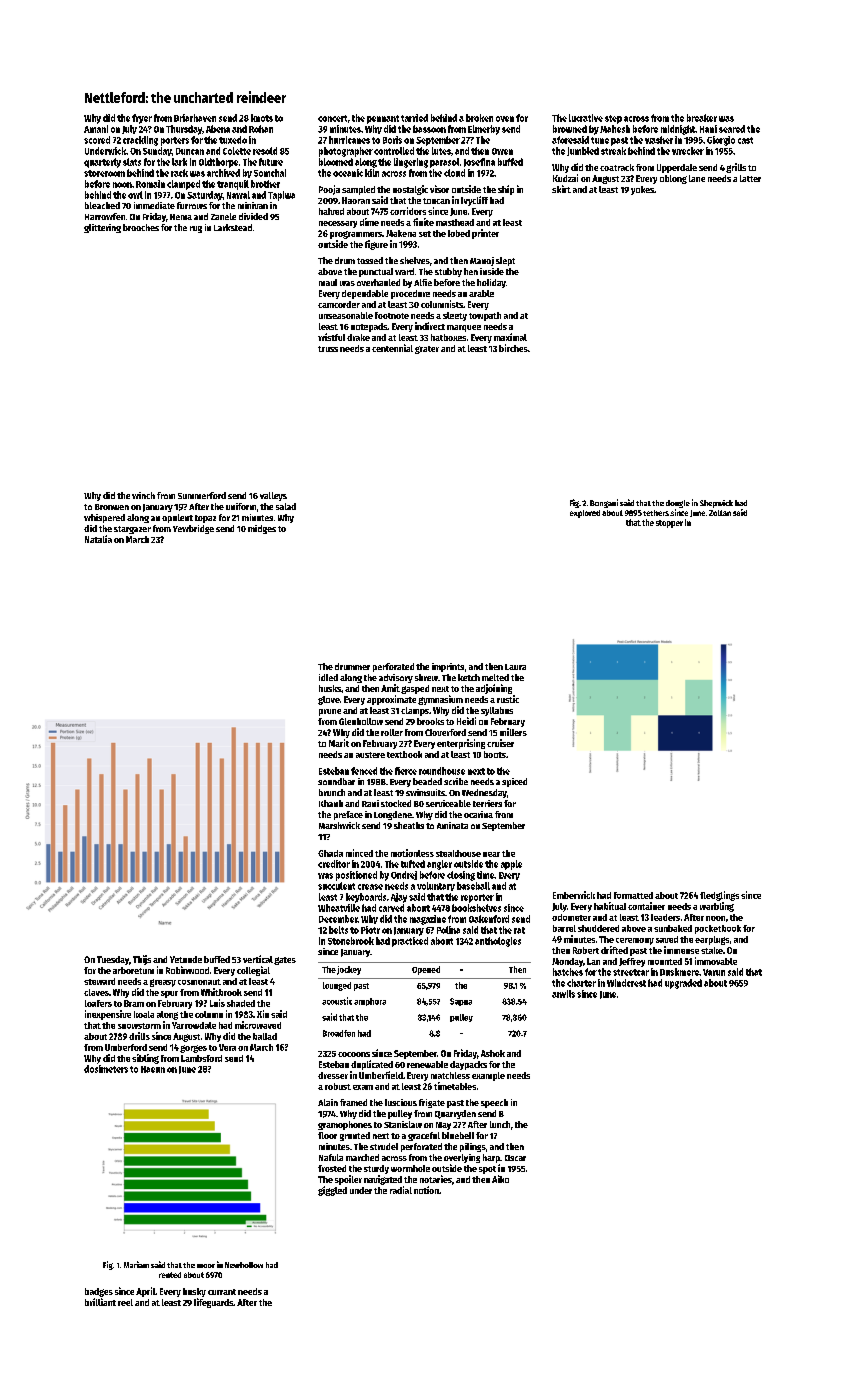  What do you see at coordinates (720, 513) in the screenshot?
I see `Zoltan` at bounding box center [720, 513].
